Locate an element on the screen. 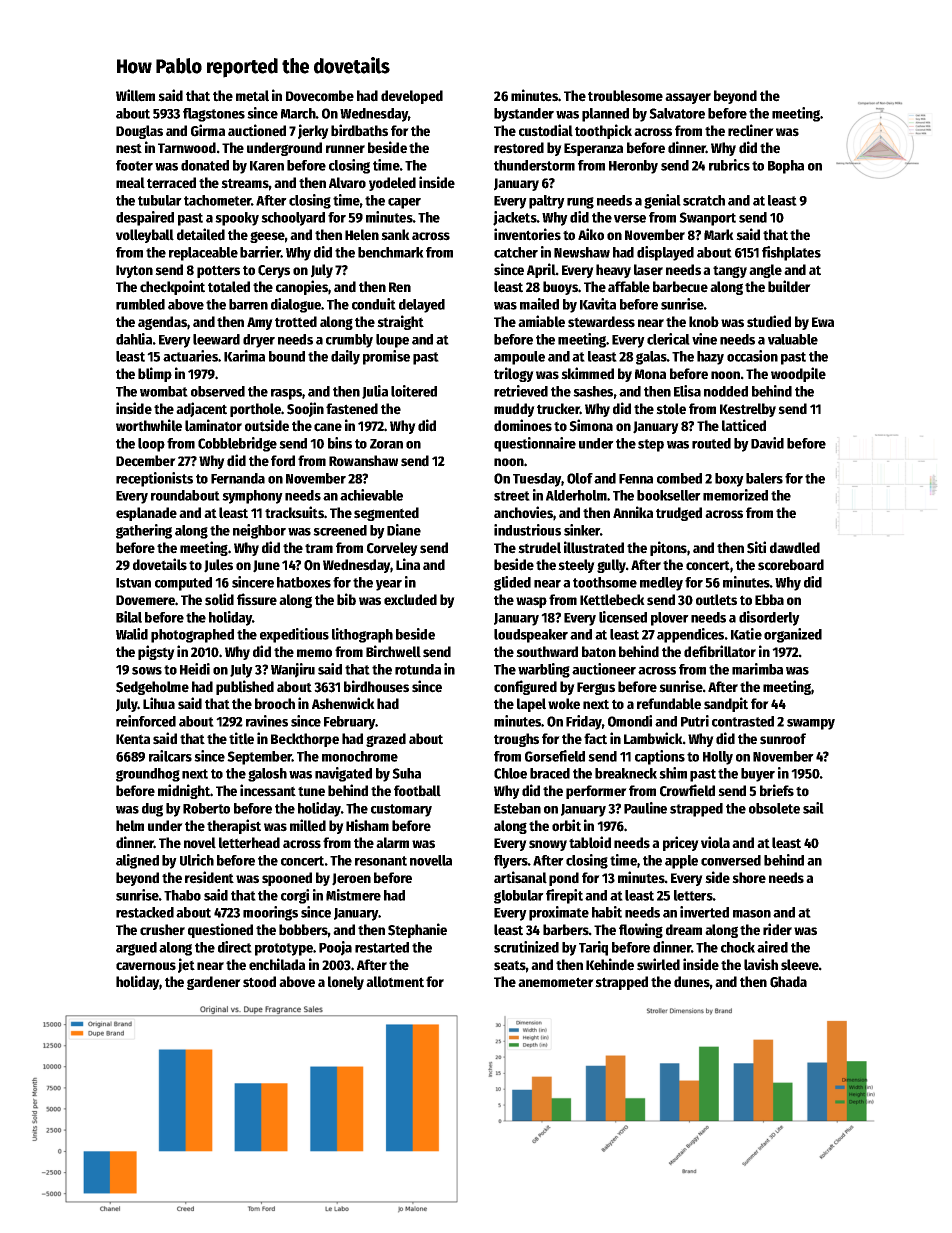 This screenshot has height=1233, width=952. neighbor is located at coordinates (259, 531).
